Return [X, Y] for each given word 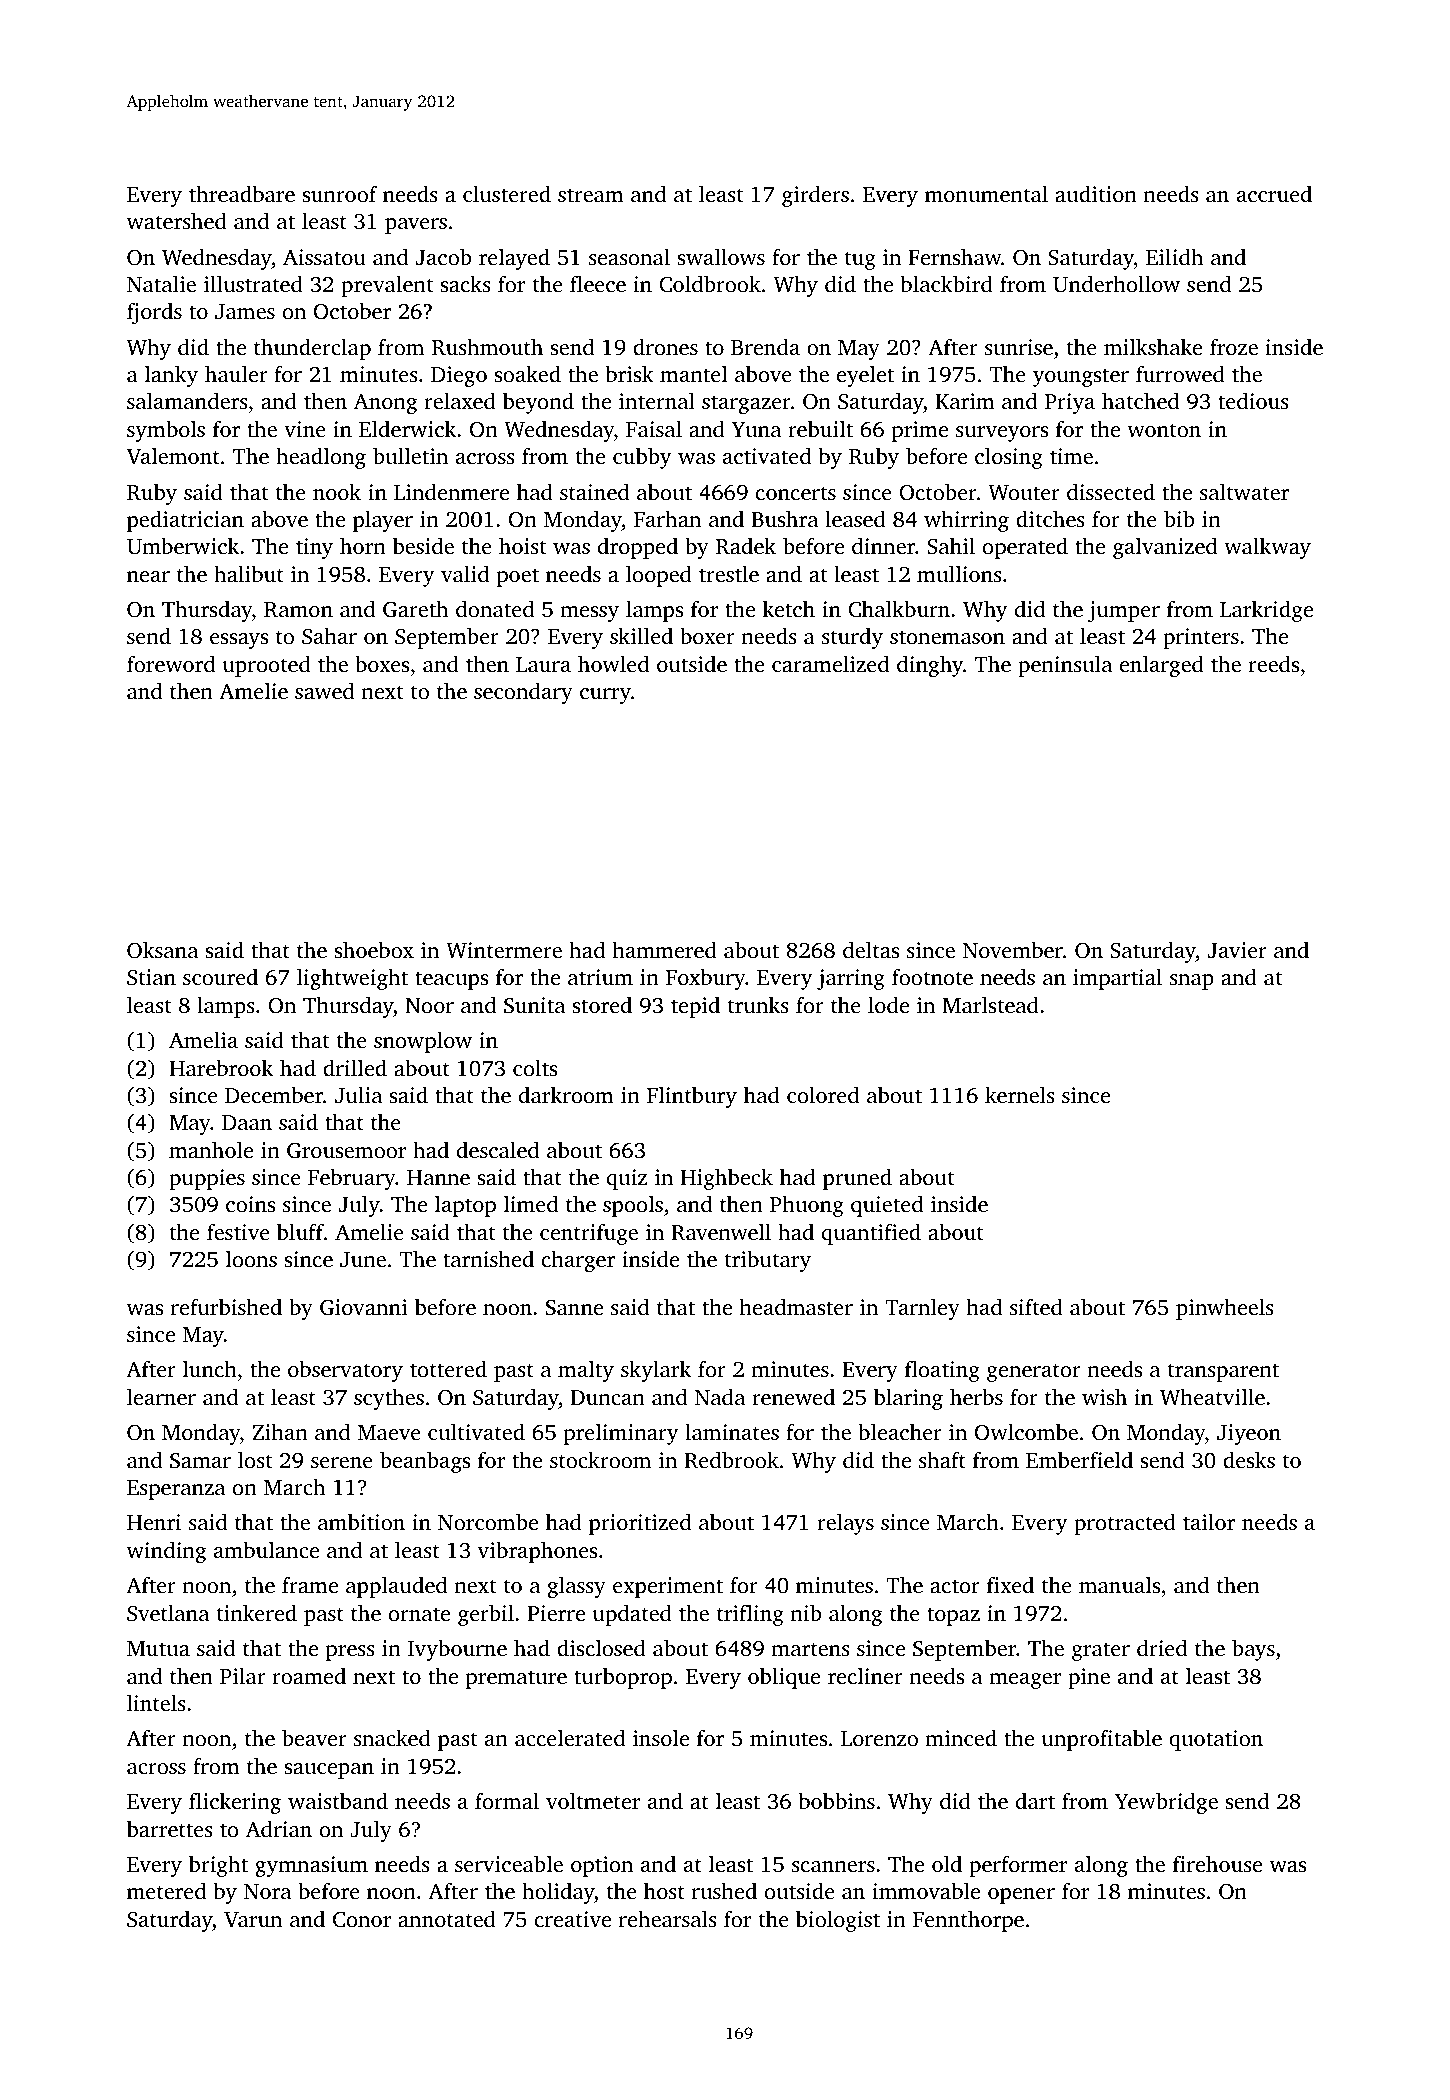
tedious [1253, 400]
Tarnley [922, 1309]
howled [613, 663]
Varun [253, 1920]
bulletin [410, 455]
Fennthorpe [968, 1921]
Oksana [162, 950]
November [1013, 949]
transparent [1223, 1372]
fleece [598, 283]
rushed [724, 1890]
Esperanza [176, 1490]
